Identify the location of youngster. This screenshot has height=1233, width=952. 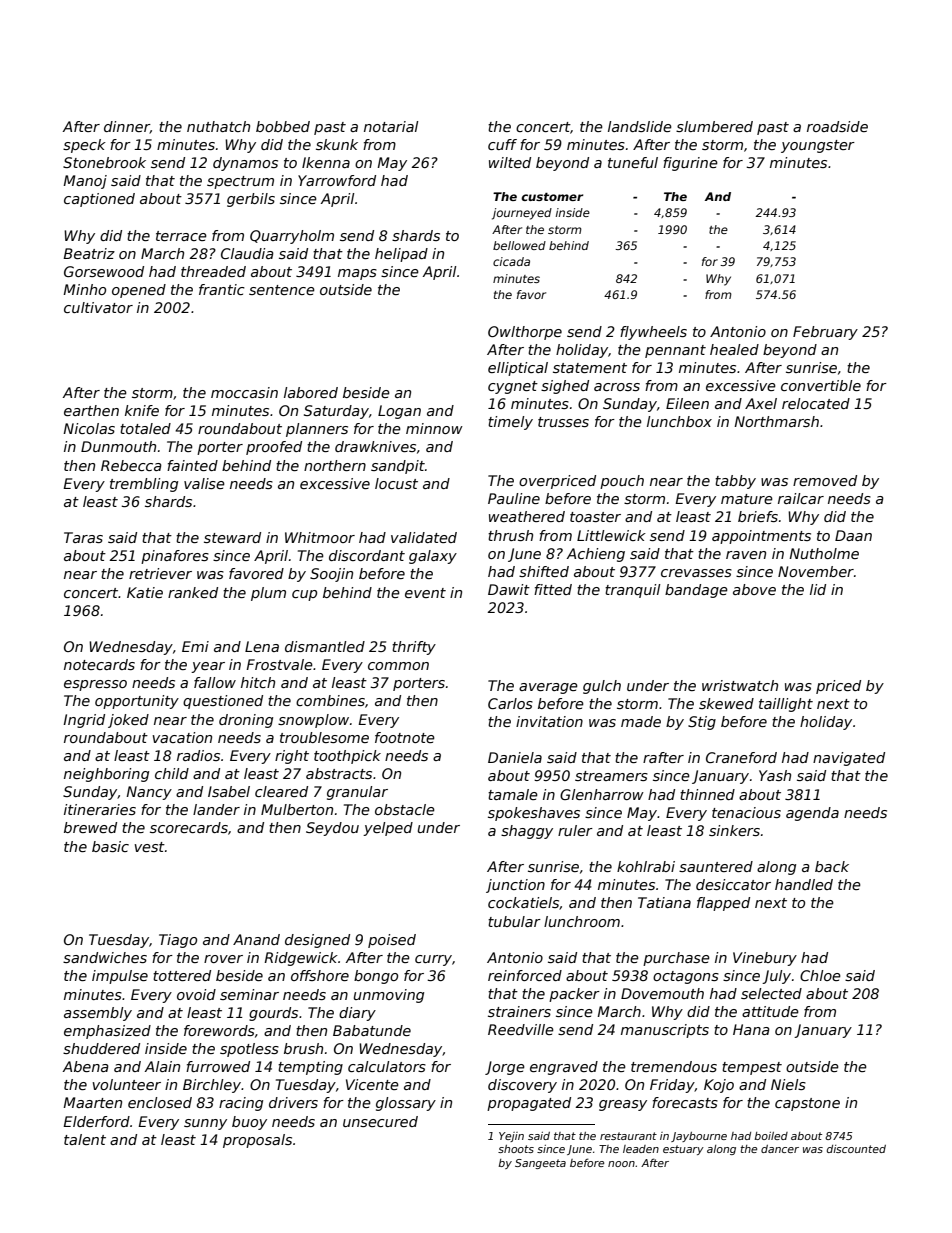
(818, 146).
